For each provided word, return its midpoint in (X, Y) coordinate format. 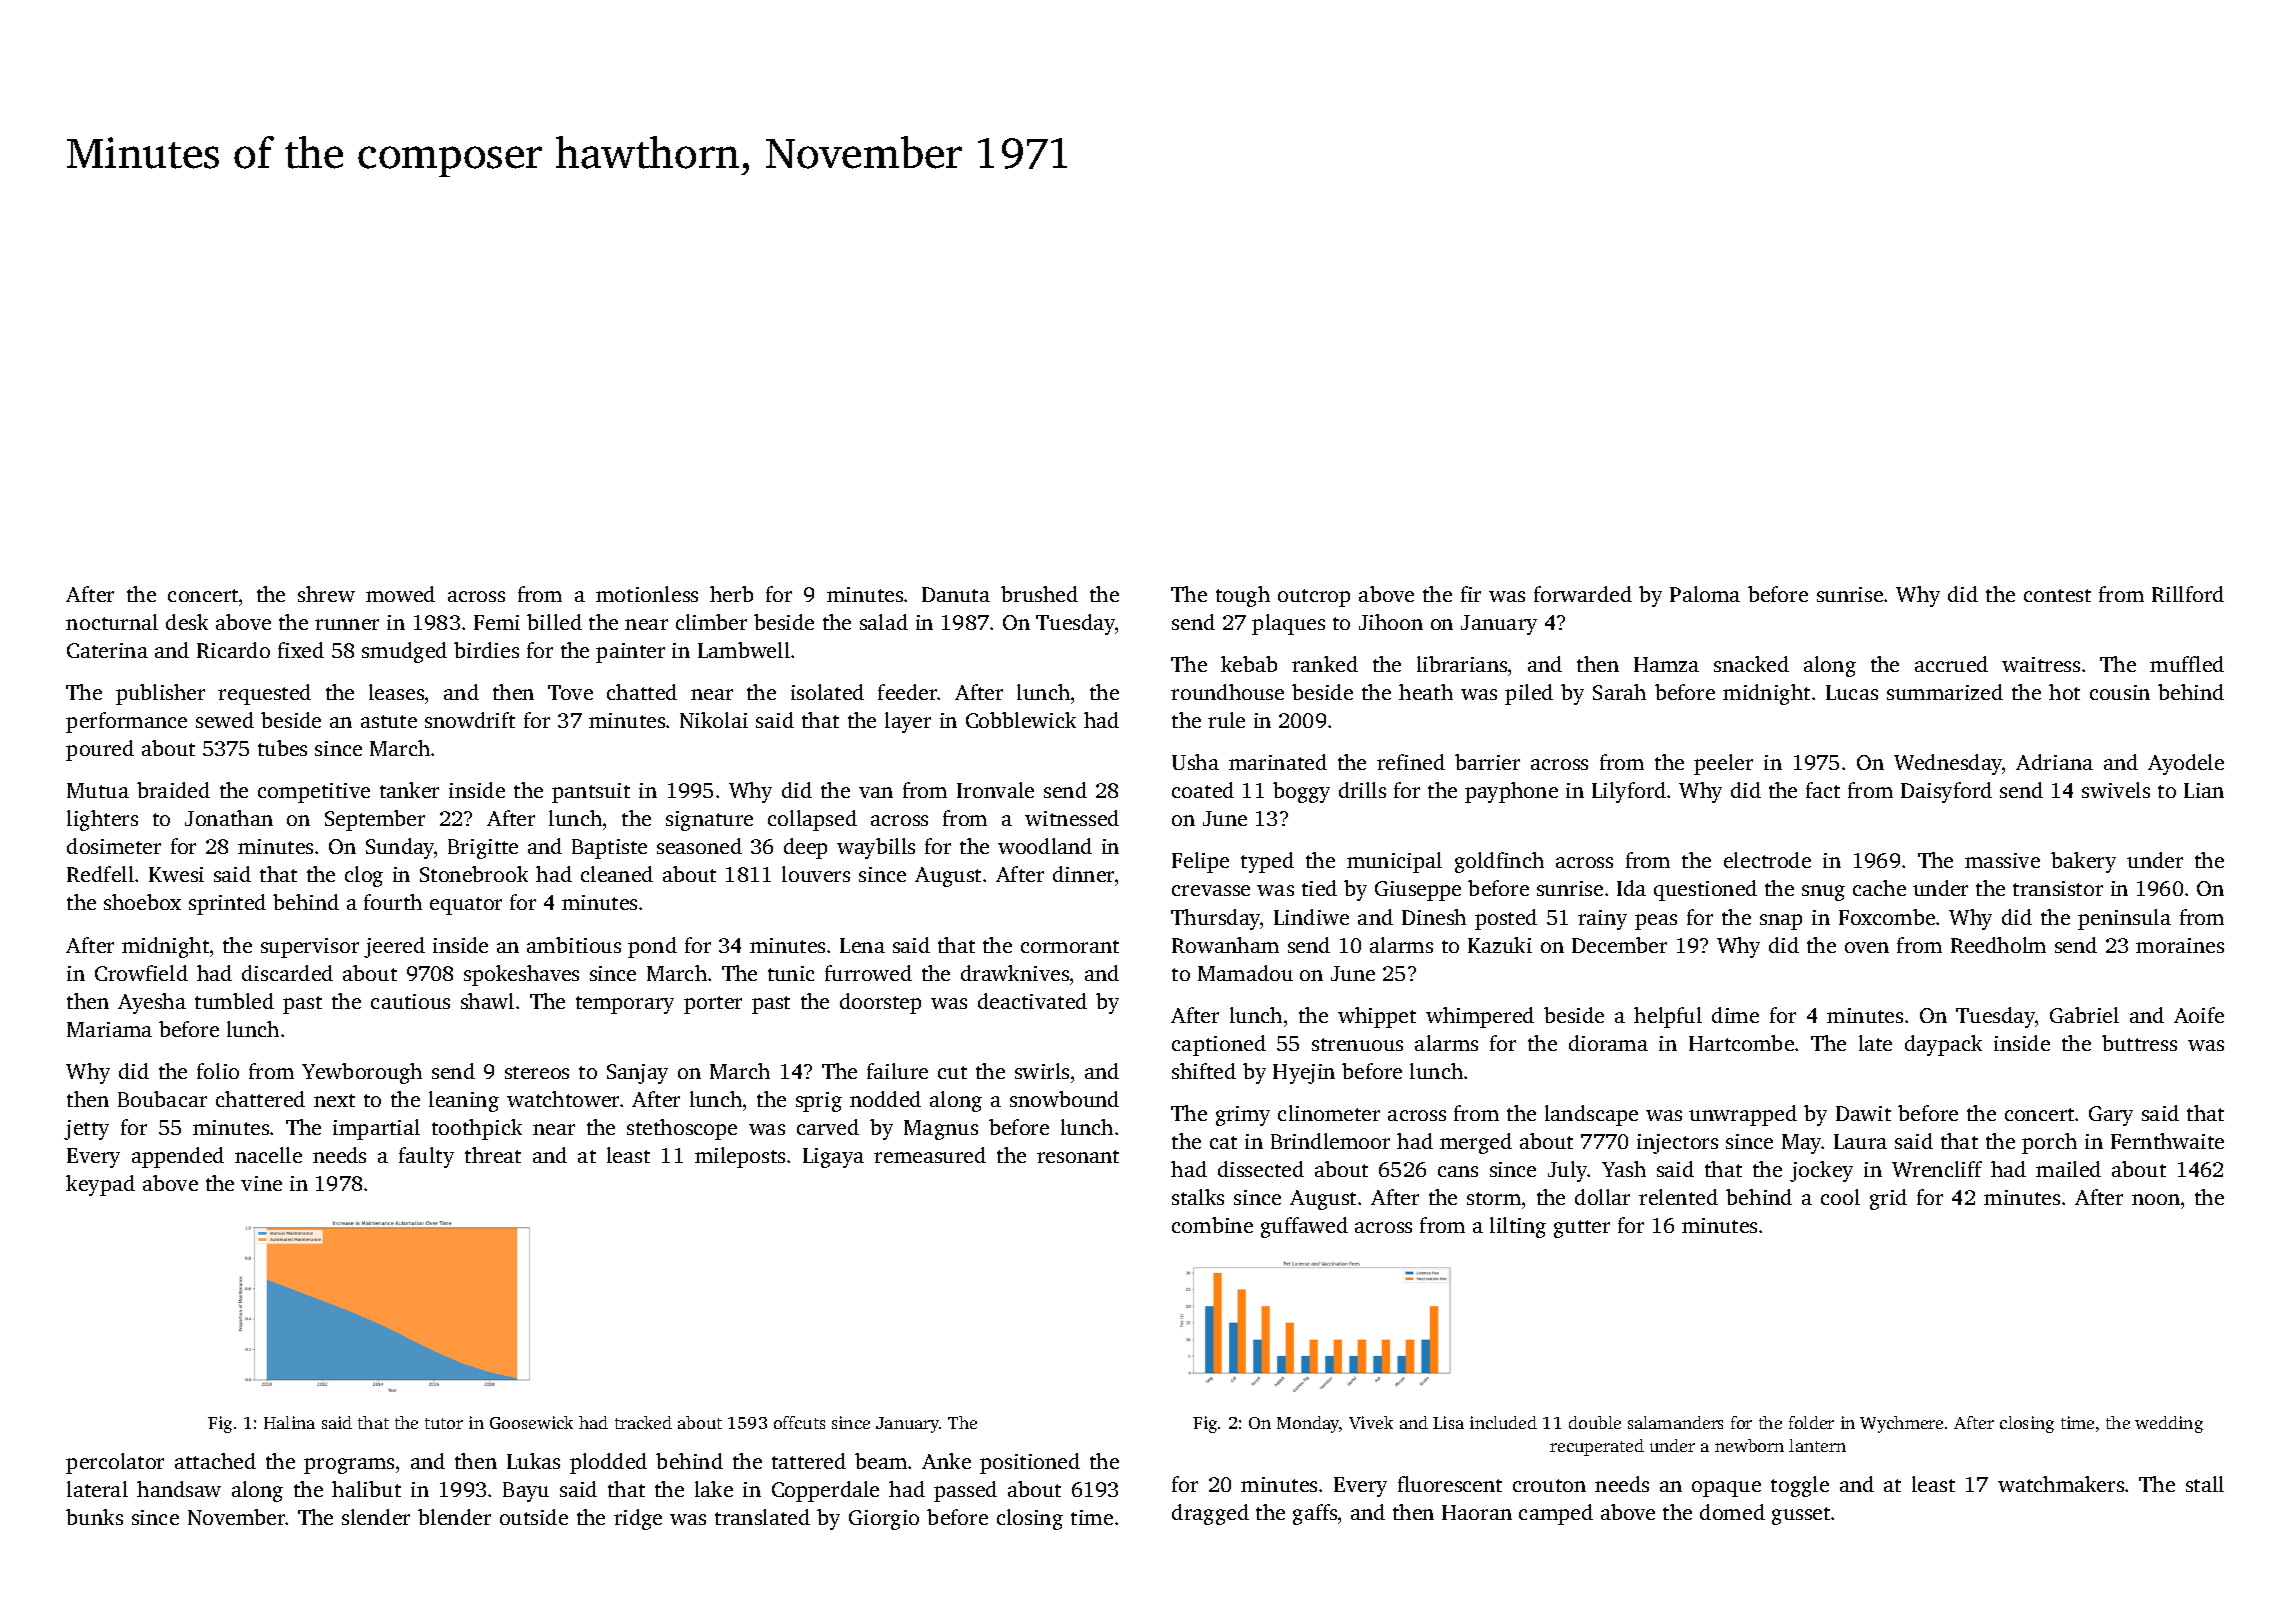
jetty (86, 1130)
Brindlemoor (1330, 1141)
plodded (608, 1463)
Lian (2204, 790)
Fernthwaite (2167, 1141)
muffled (2187, 664)
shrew (326, 594)
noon (2156, 1199)
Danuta (956, 594)
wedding (2169, 1424)
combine (1212, 1225)
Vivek (1371, 1422)
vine (261, 1183)
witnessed (1072, 818)
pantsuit (591, 793)
